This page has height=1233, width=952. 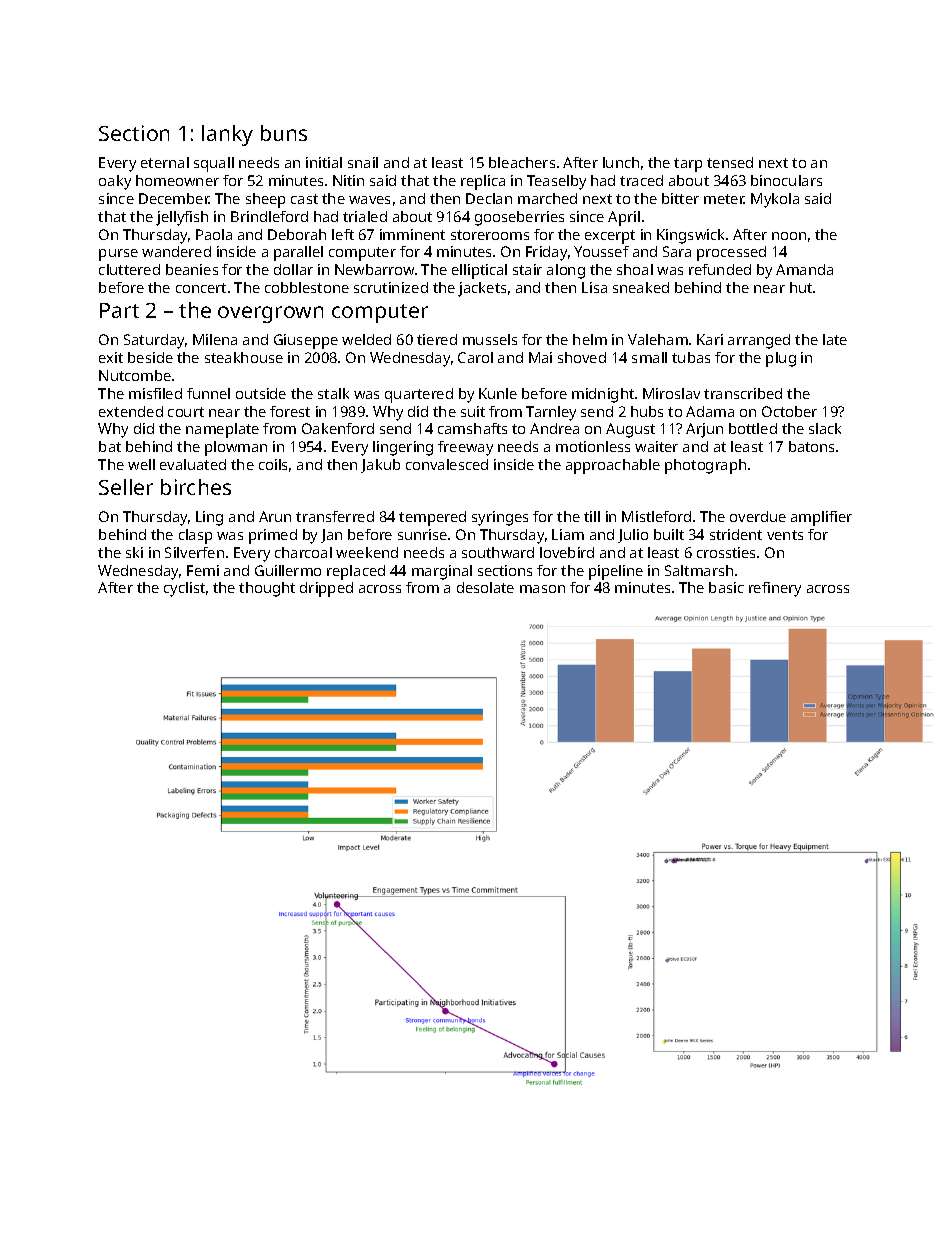 I want to click on tiered, so click(x=437, y=339).
